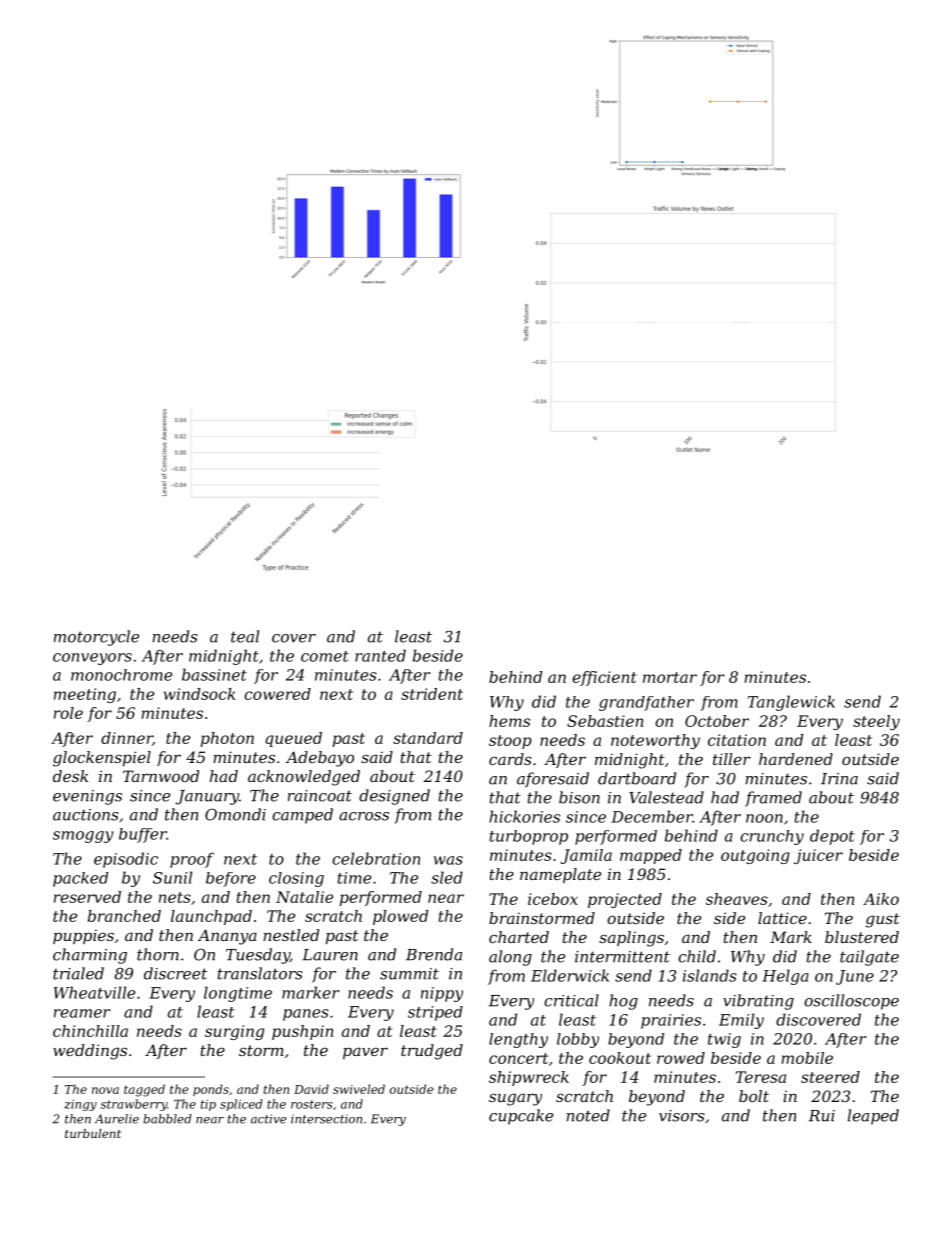 Image resolution: width=952 pixels, height=1233 pixels. What do you see at coordinates (70, 776) in the document?
I see `desk` at bounding box center [70, 776].
